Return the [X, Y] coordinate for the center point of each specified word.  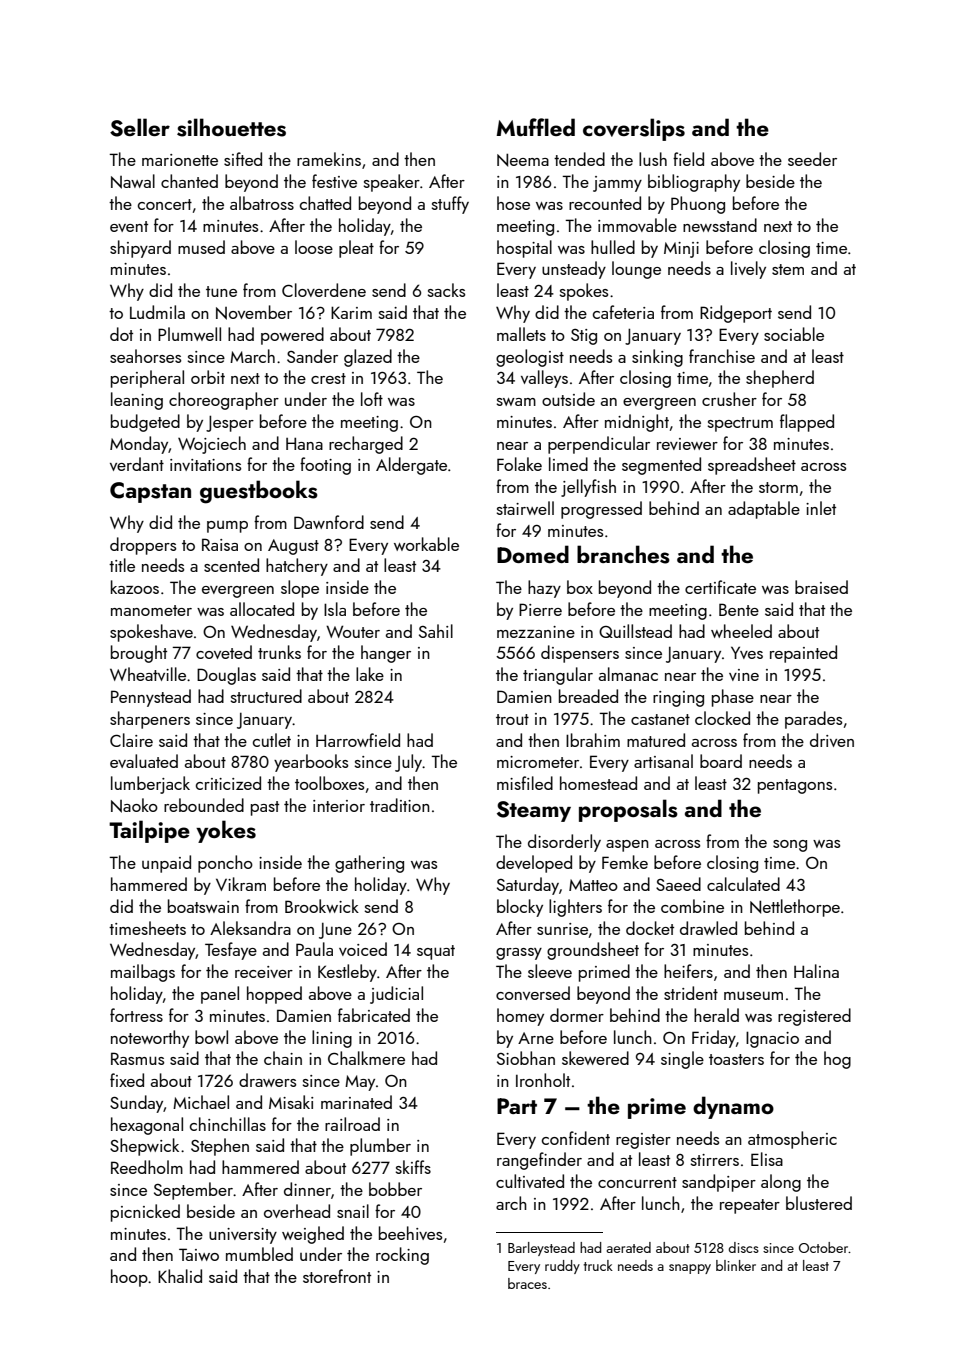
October [823, 1247]
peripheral [147, 379]
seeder [812, 159]
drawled [708, 928]
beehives [410, 1233]
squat [436, 952]
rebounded [204, 805]
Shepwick [144, 1147]
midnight [637, 423]
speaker [392, 183]
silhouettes [231, 127]
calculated [743, 884]
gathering [369, 864]
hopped [274, 995]
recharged [366, 445]
